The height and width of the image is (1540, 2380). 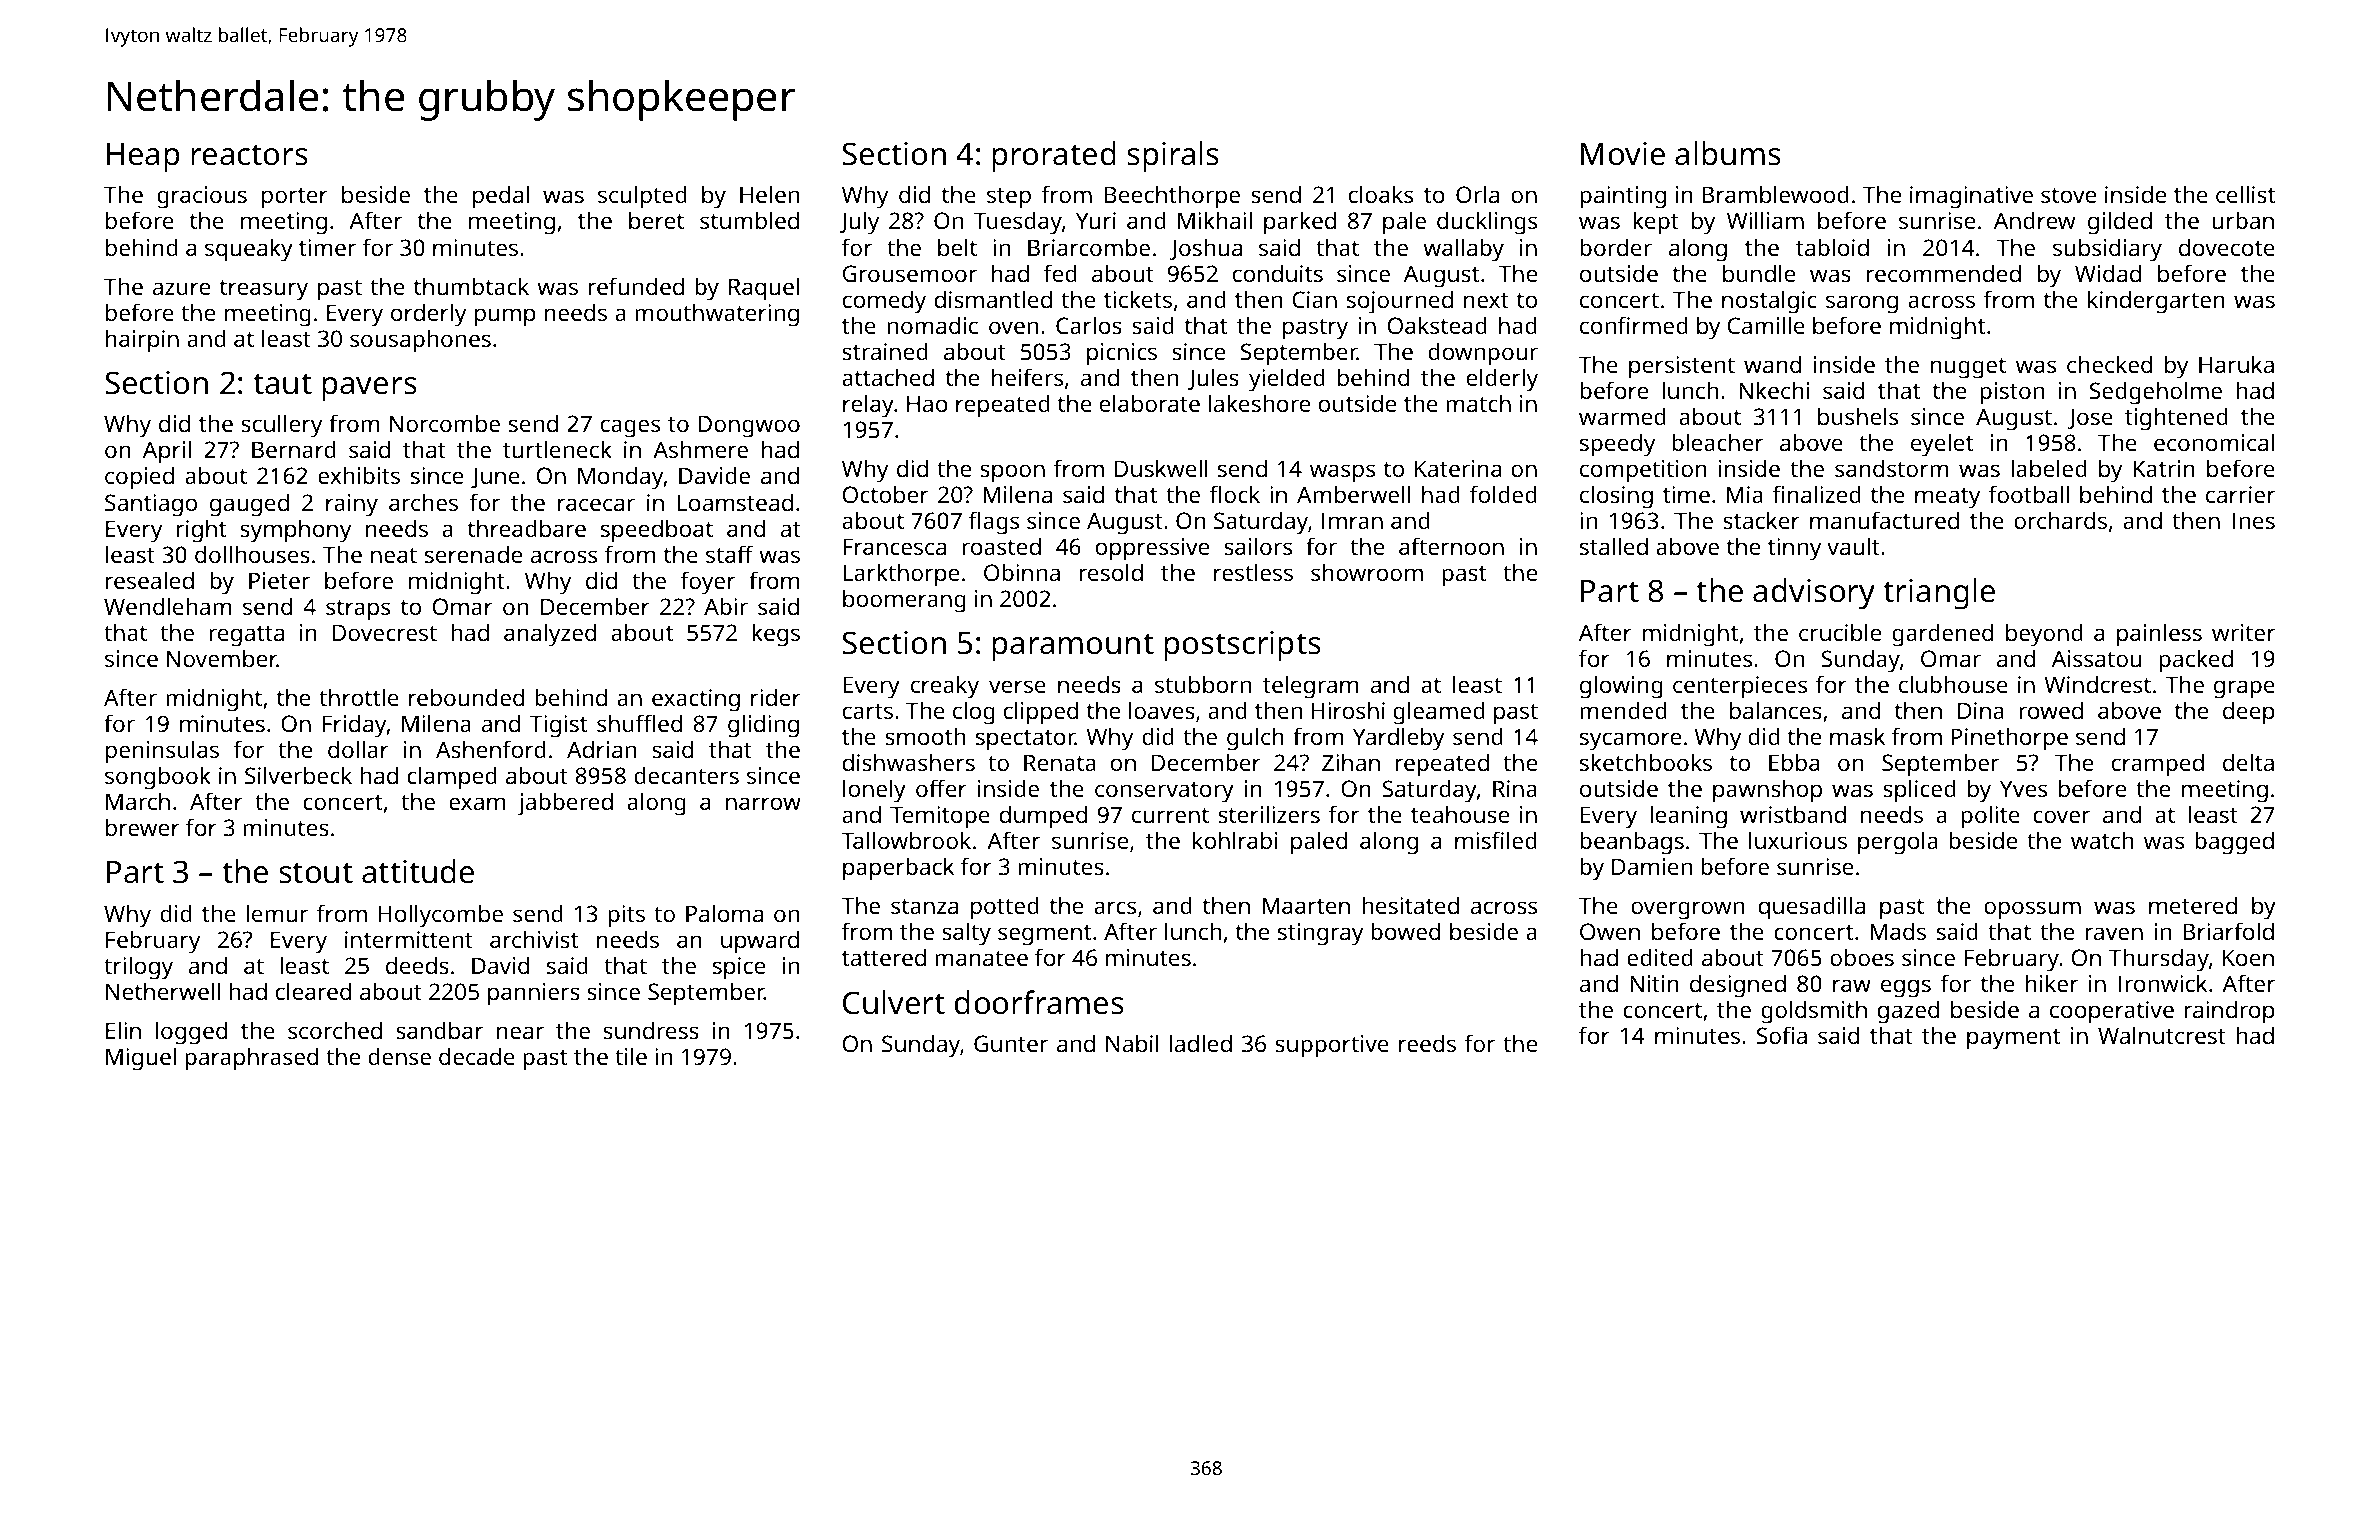 I want to click on cleared, so click(x=313, y=991).
